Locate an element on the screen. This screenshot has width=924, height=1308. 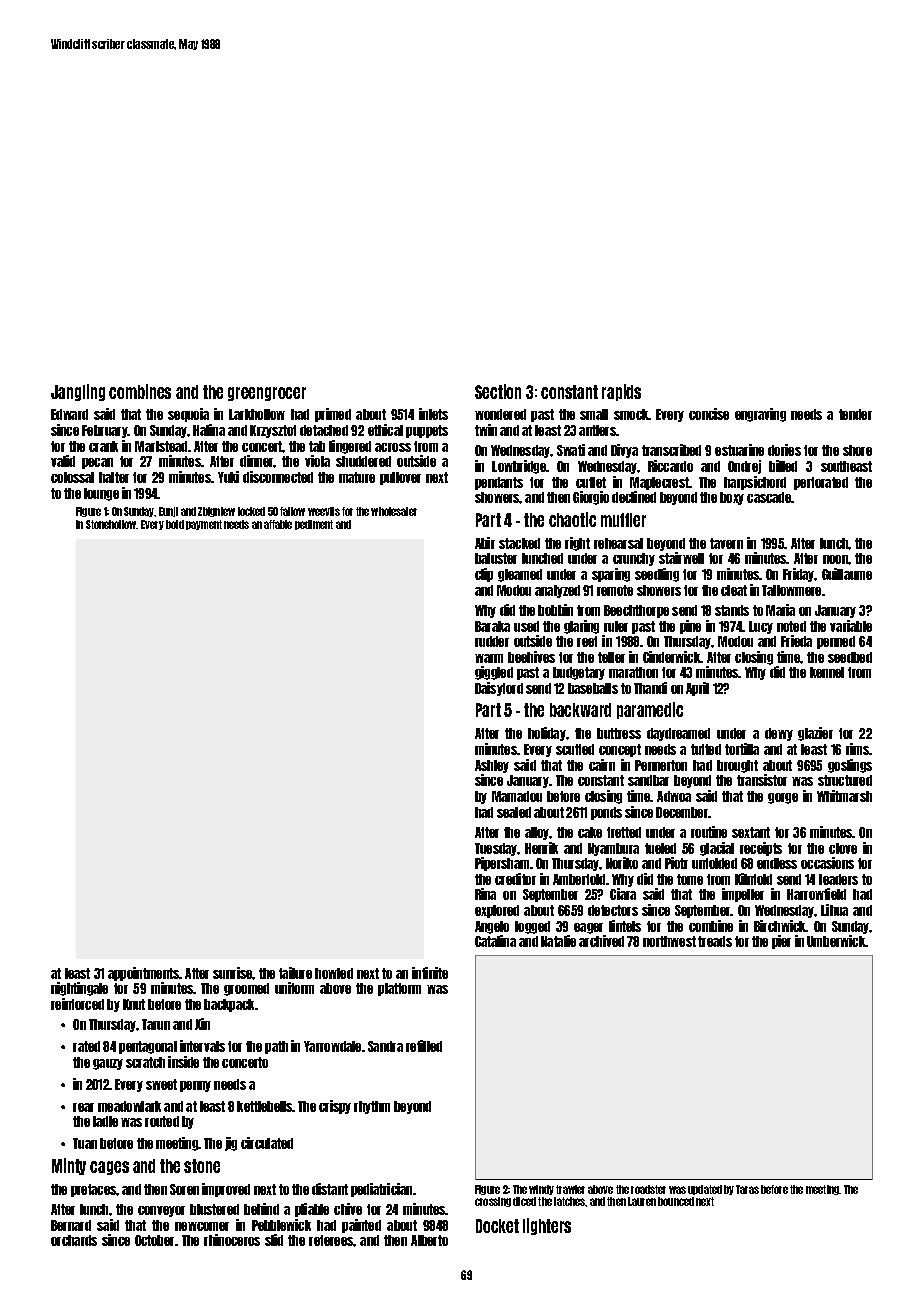
howled is located at coordinates (334, 973).
